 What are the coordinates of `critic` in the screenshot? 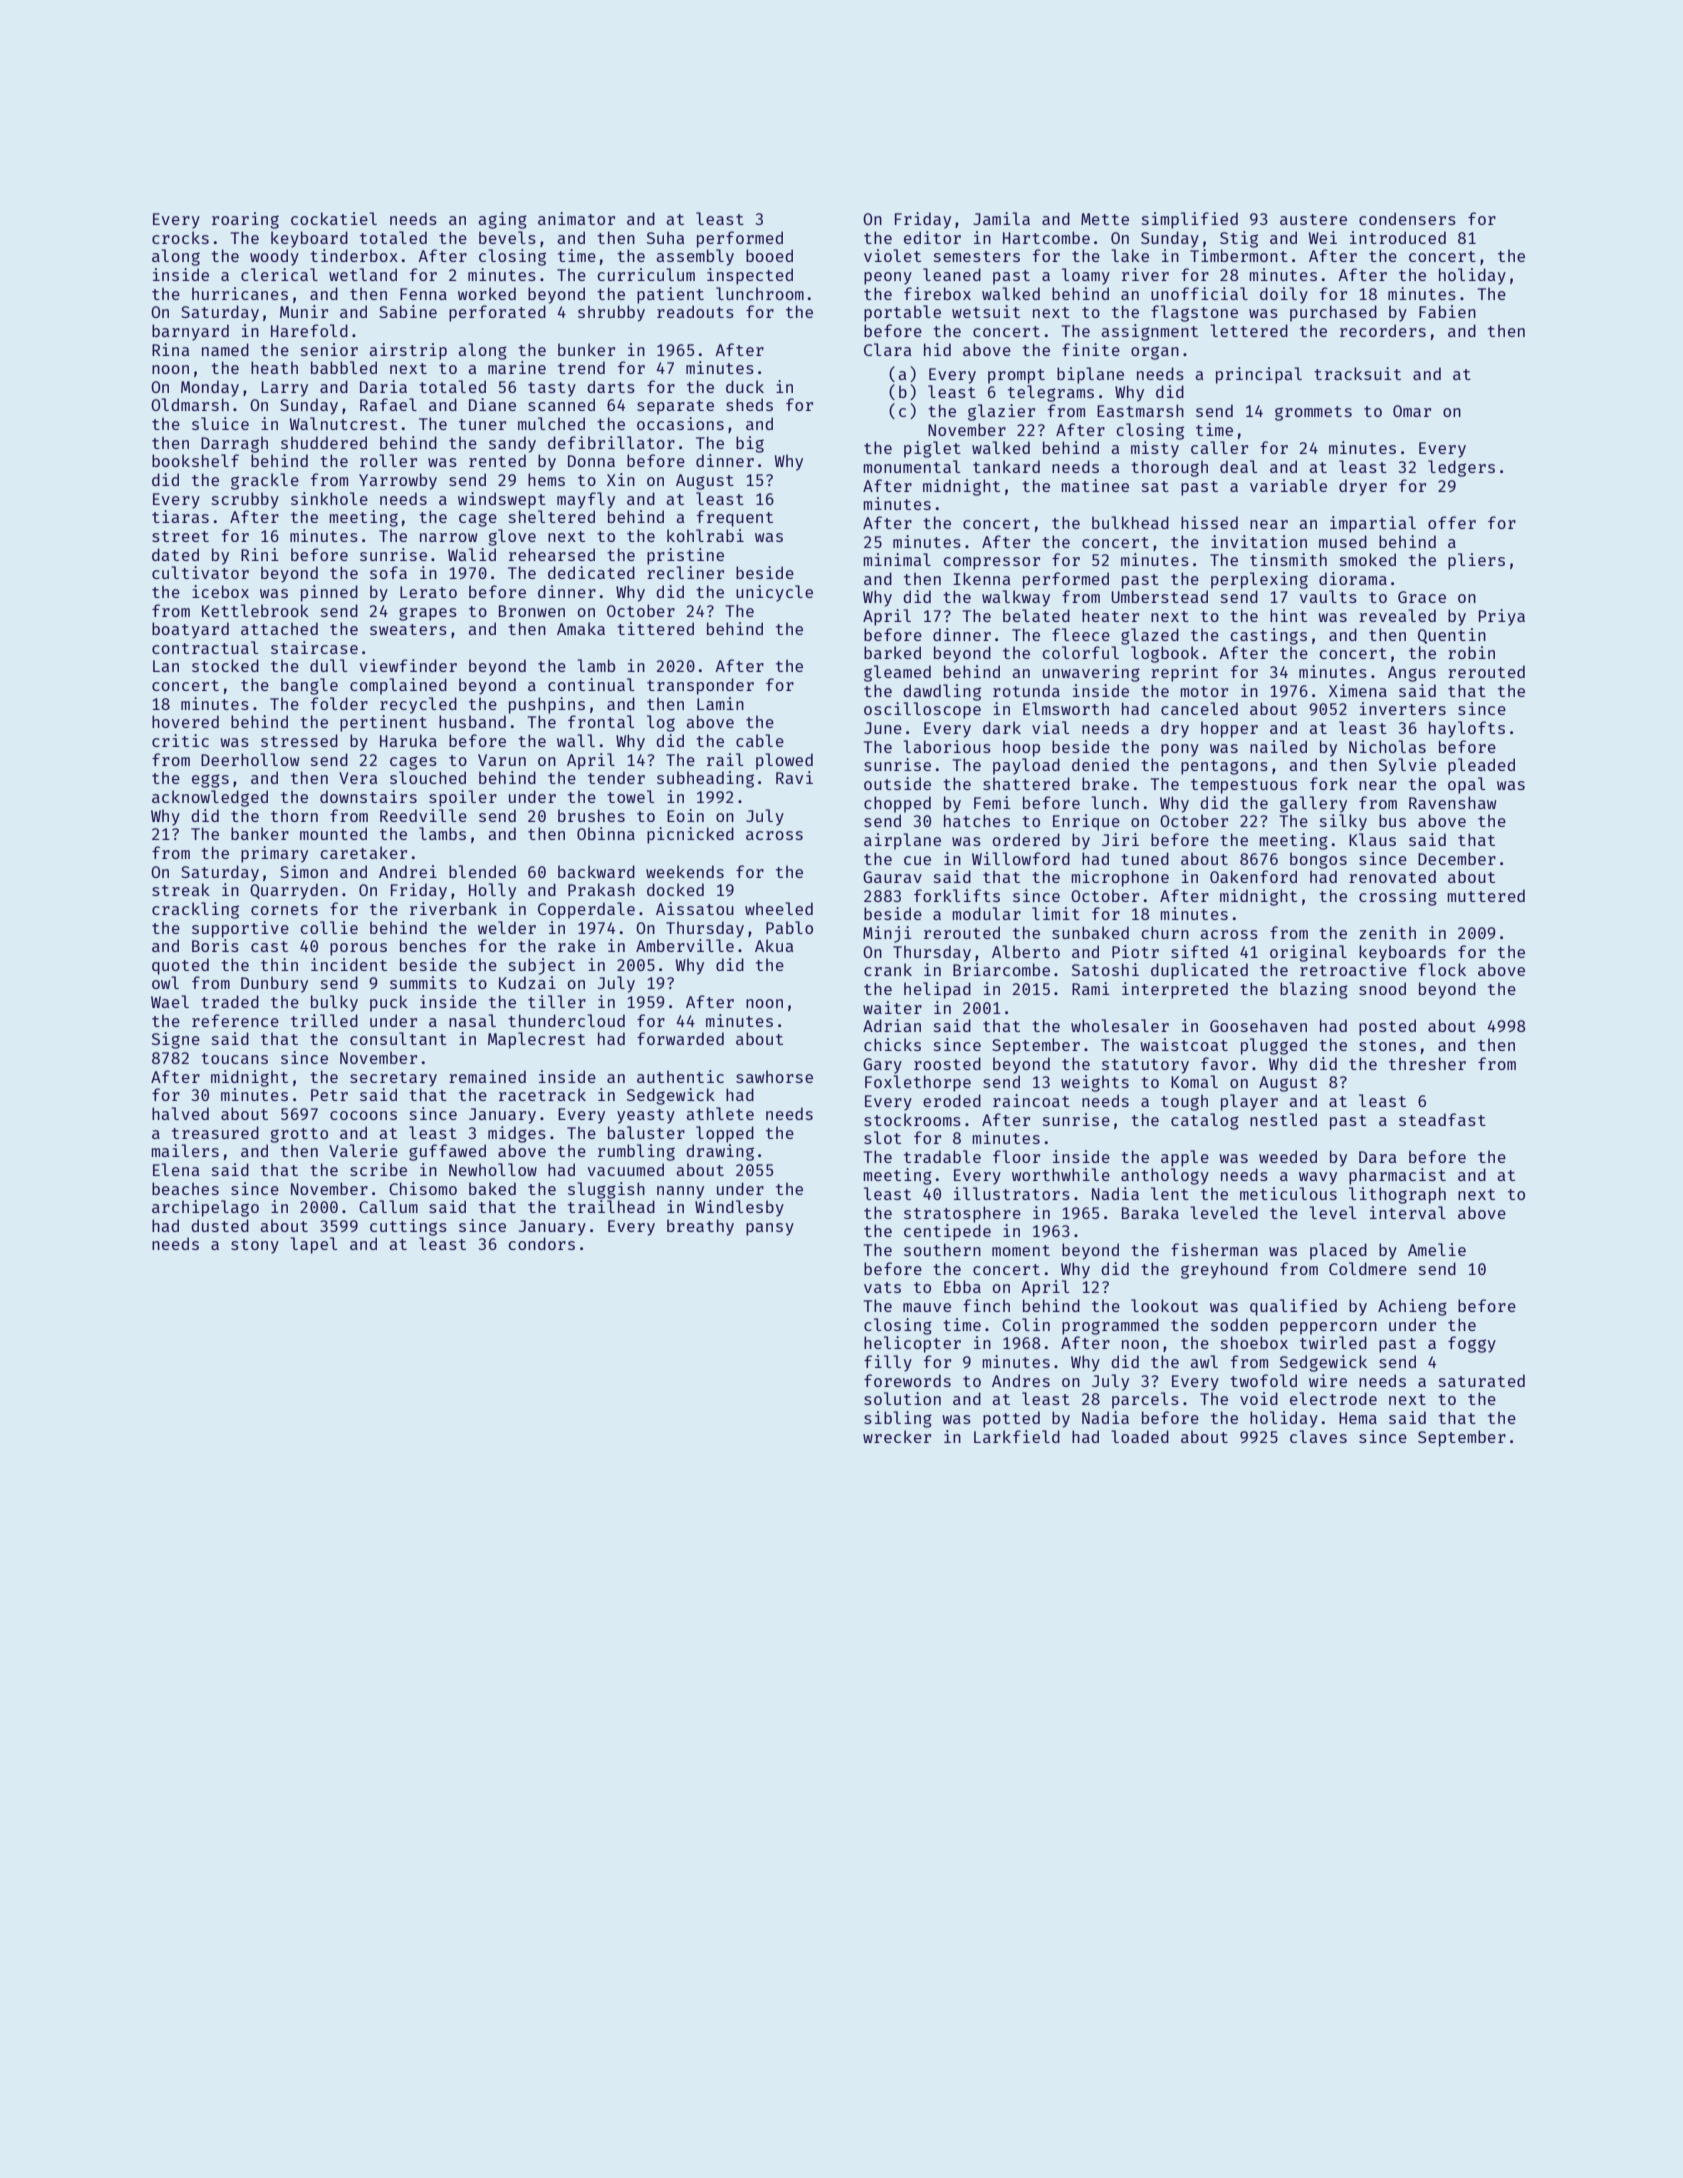 It's located at (180, 740).
